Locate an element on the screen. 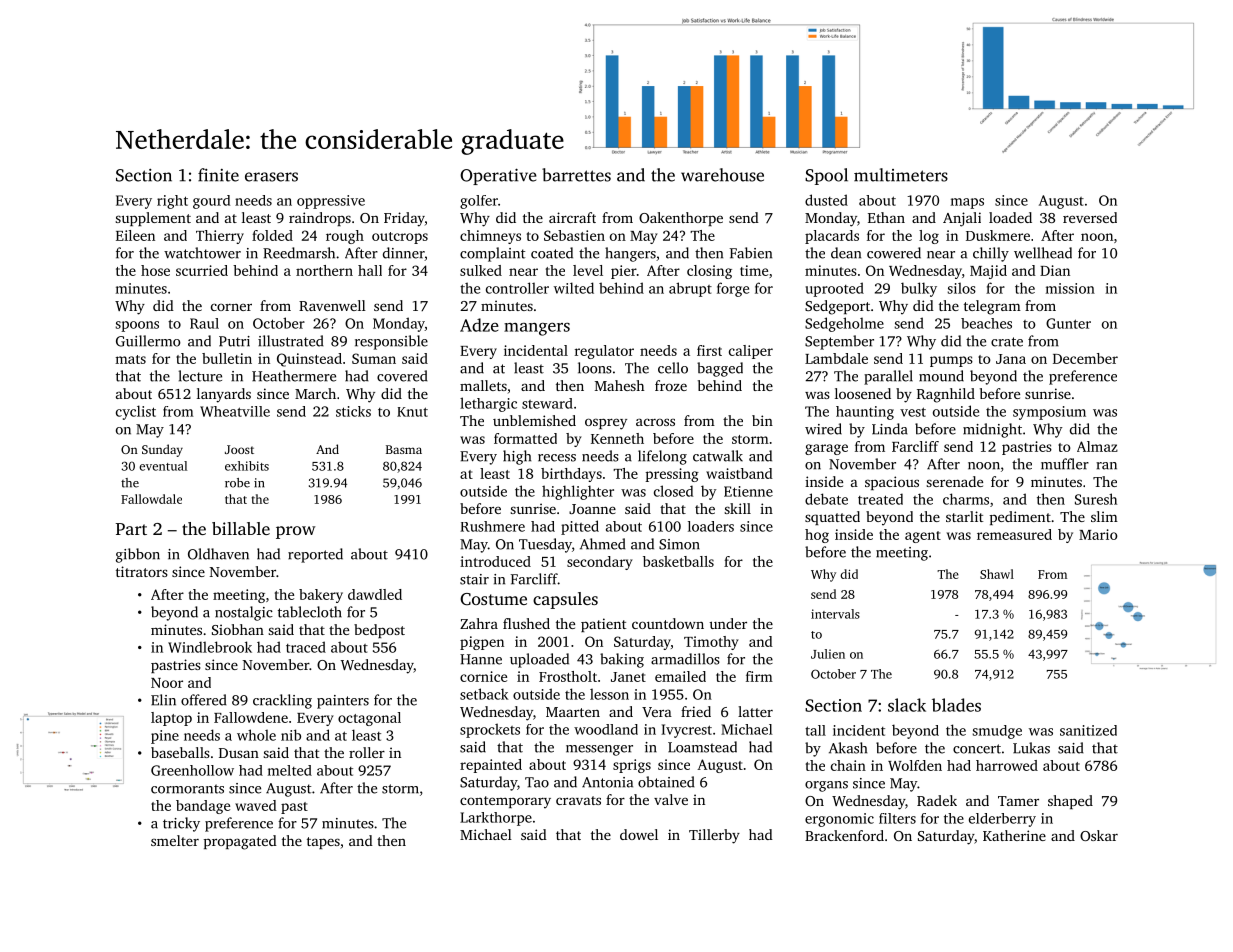 The width and height of the screenshot is (1233, 952). cowered is located at coordinates (894, 253).
